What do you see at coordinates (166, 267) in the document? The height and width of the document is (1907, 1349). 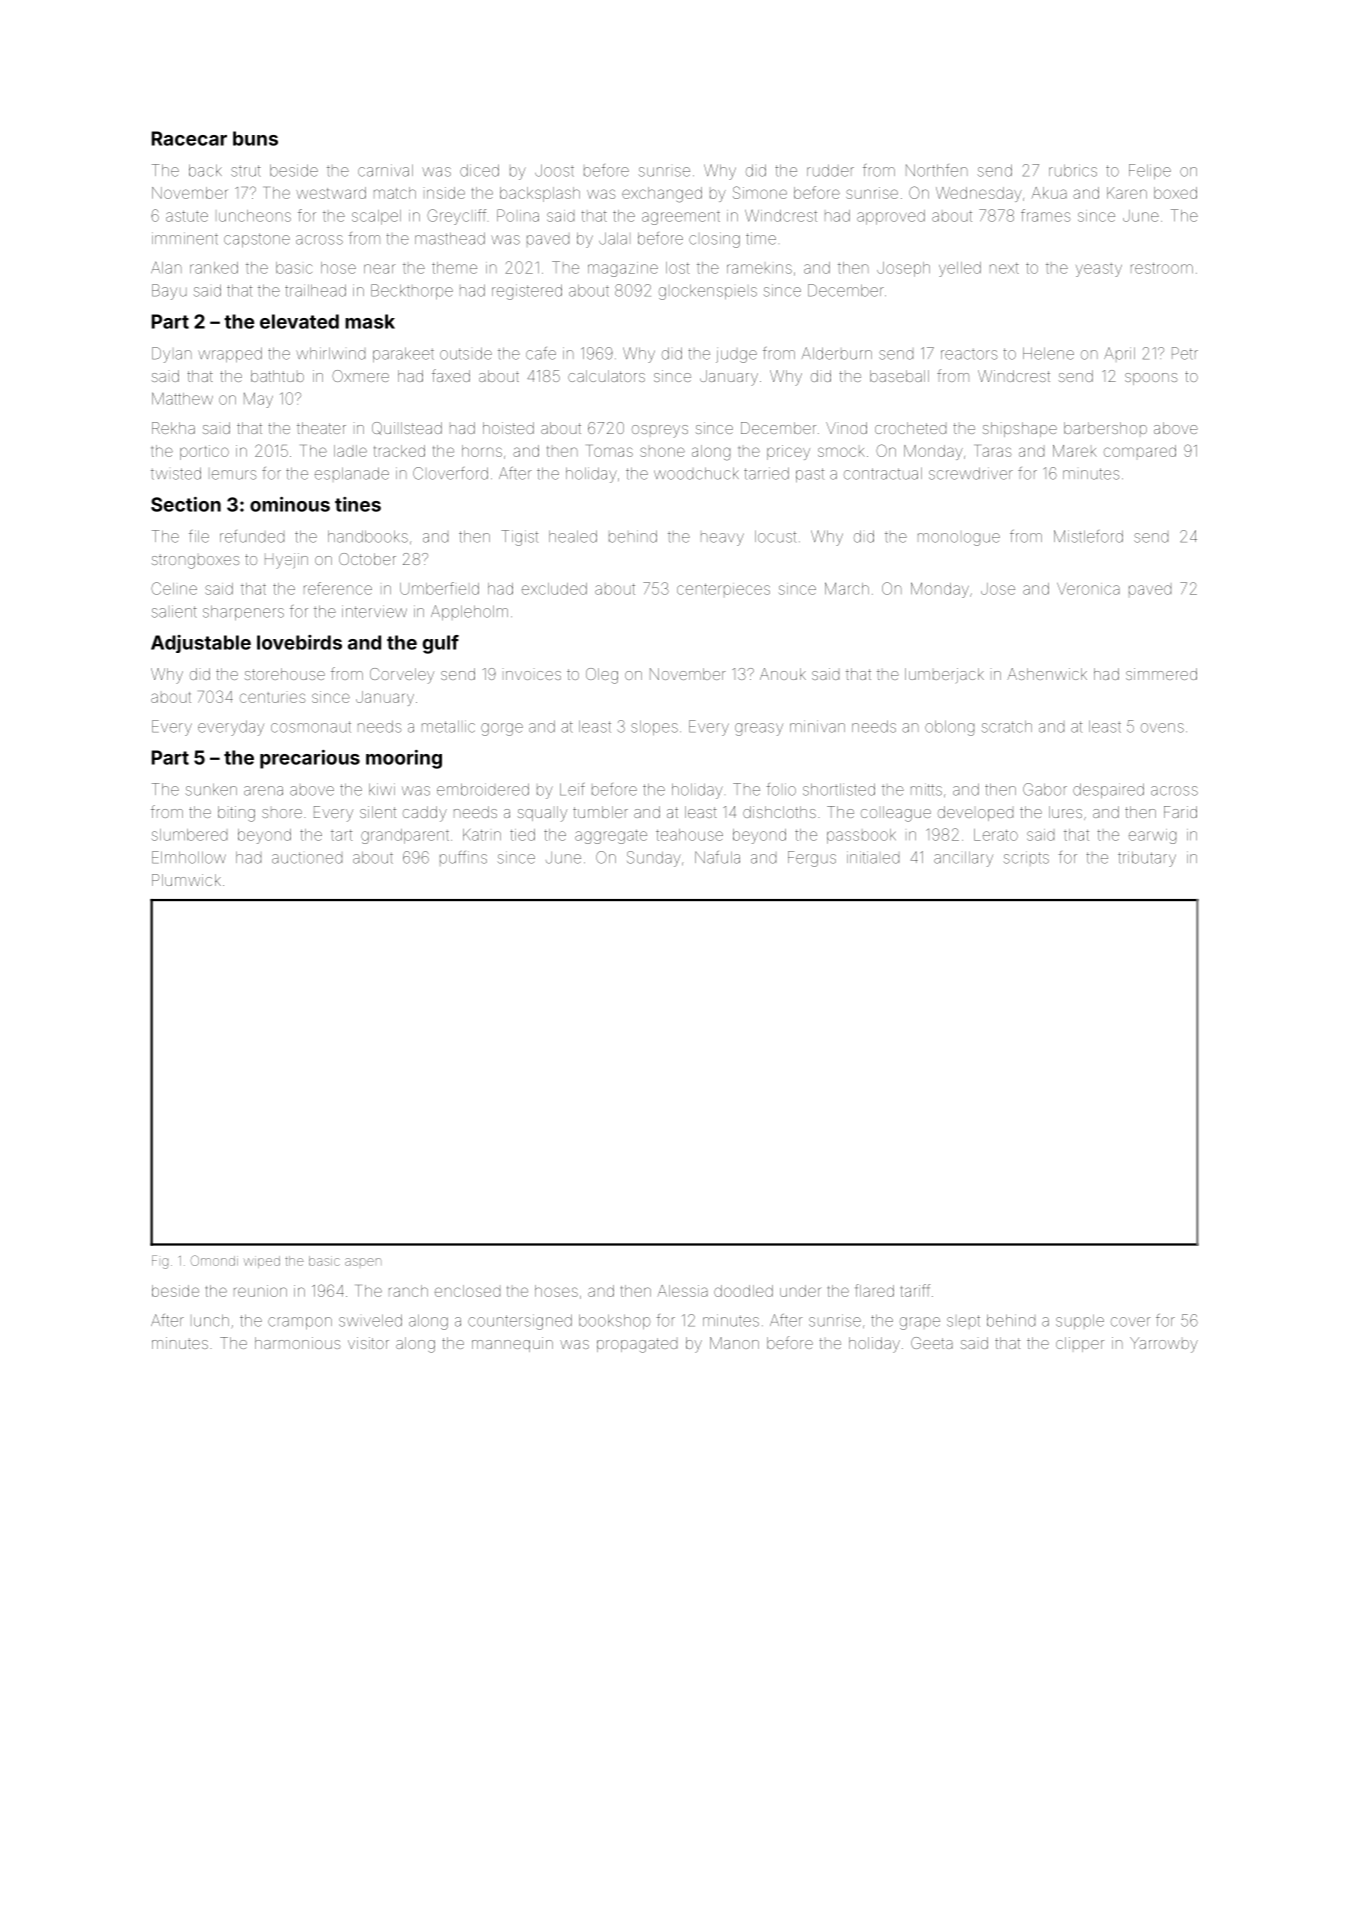 I see `Alan` at bounding box center [166, 267].
